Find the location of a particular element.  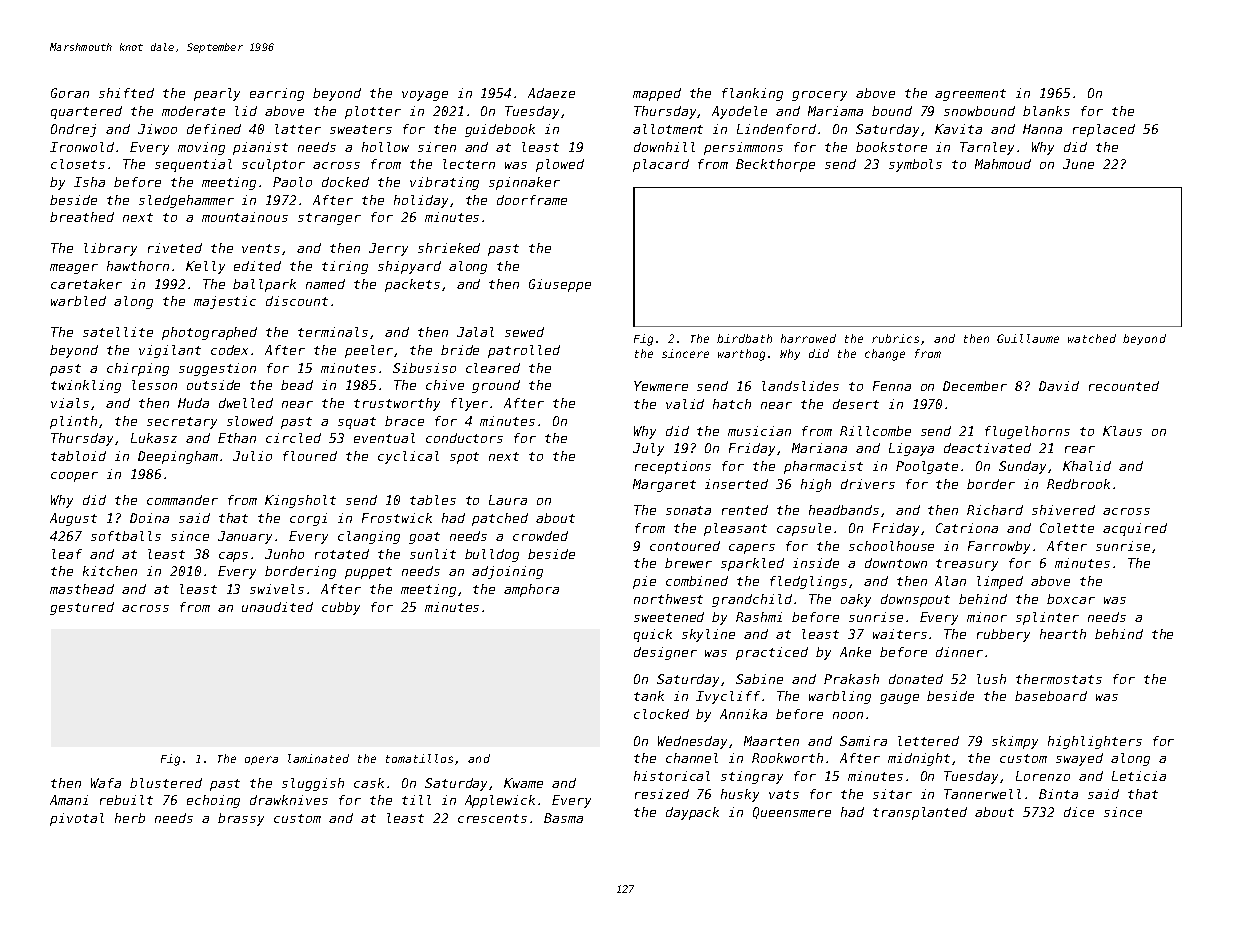

Basma is located at coordinates (563, 818).
